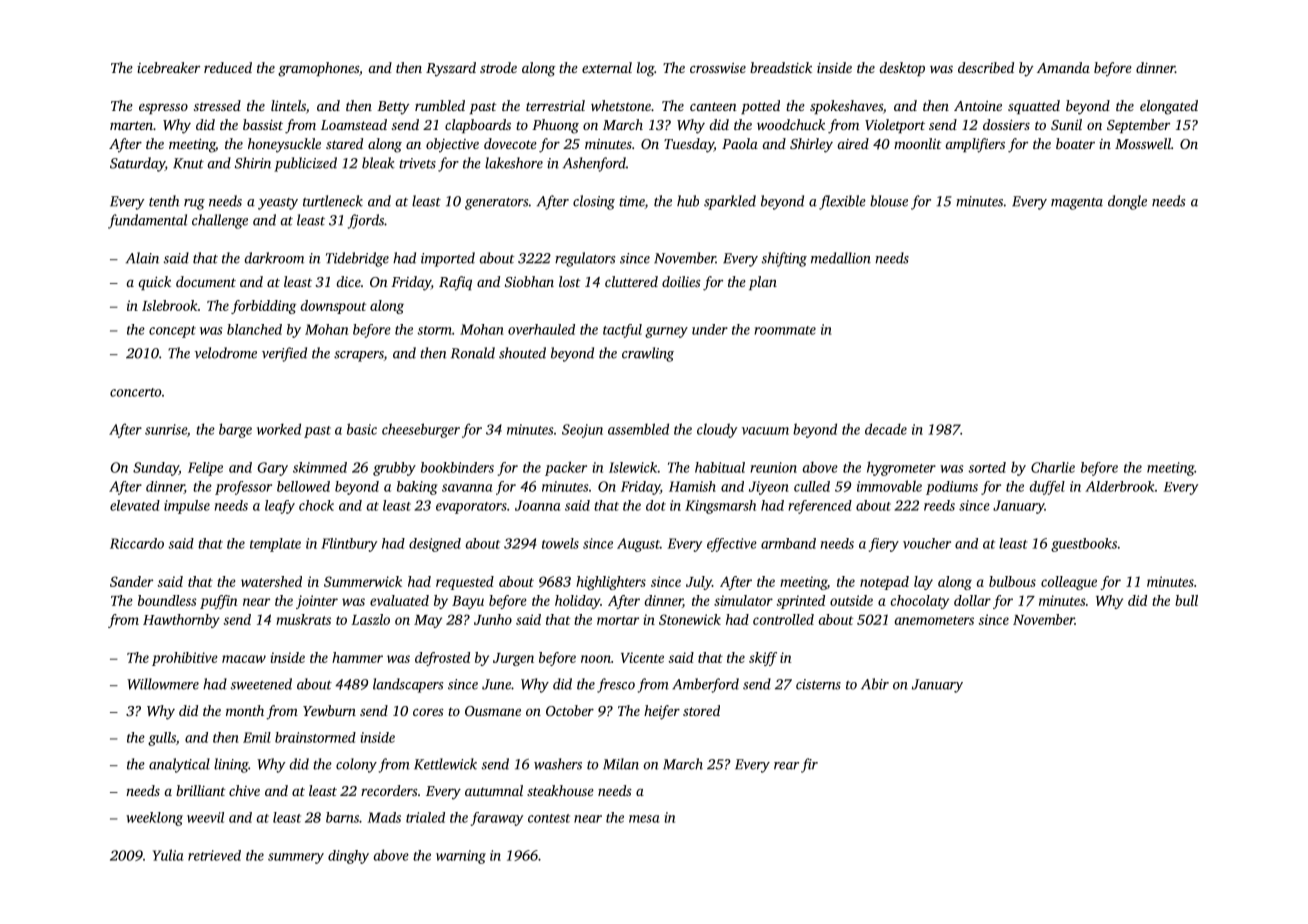  Describe the element at coordinates (473, 353) in the page. I see `Ronald` at that location.
